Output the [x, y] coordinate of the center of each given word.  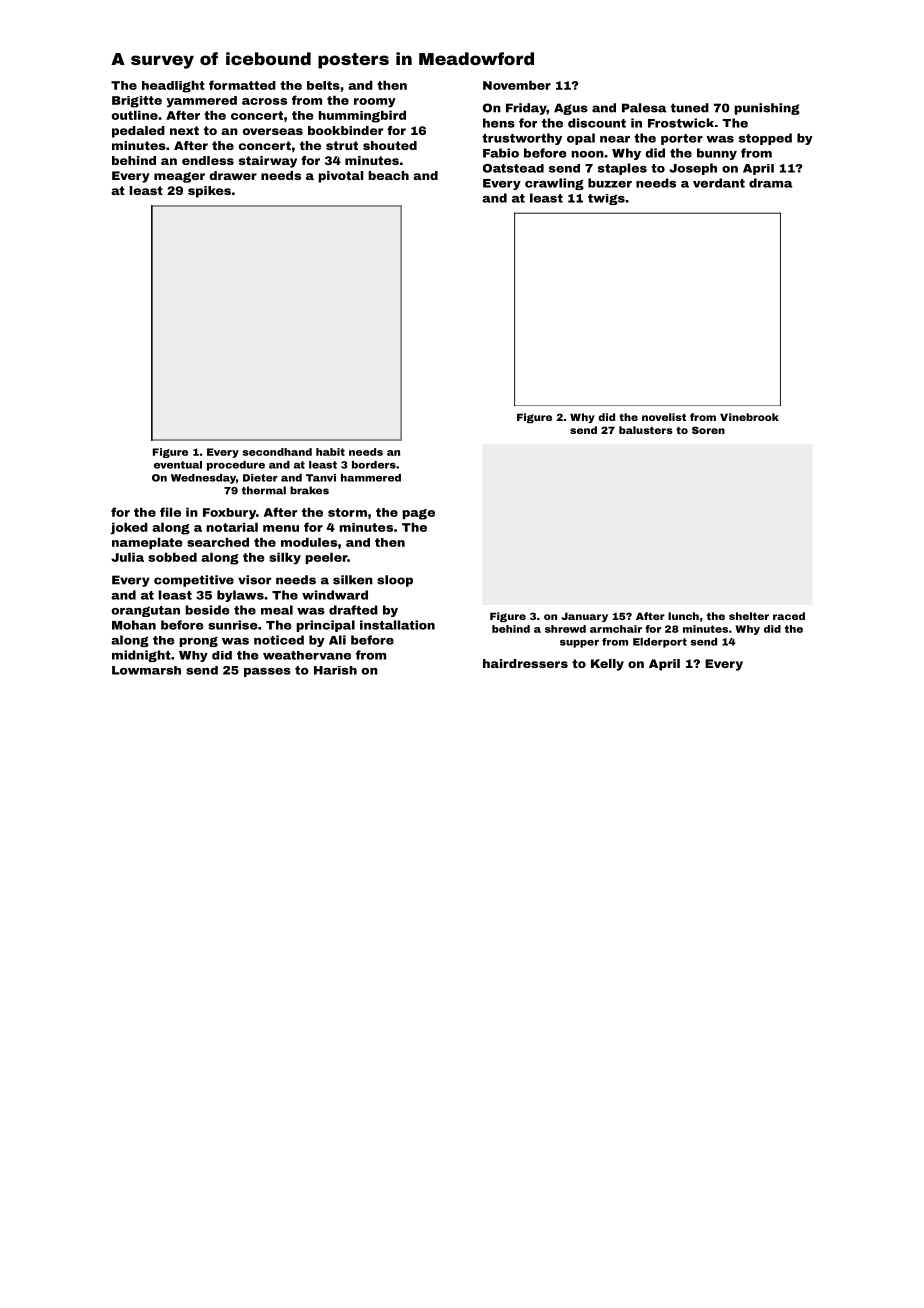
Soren [708, 430]
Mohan [134, 625]
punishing [767, 109]
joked [129, 528]
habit [330, 452]
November [517, 85]
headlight [173, 86]
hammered [371, 478]
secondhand [277, 452]
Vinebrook [749, 417]
